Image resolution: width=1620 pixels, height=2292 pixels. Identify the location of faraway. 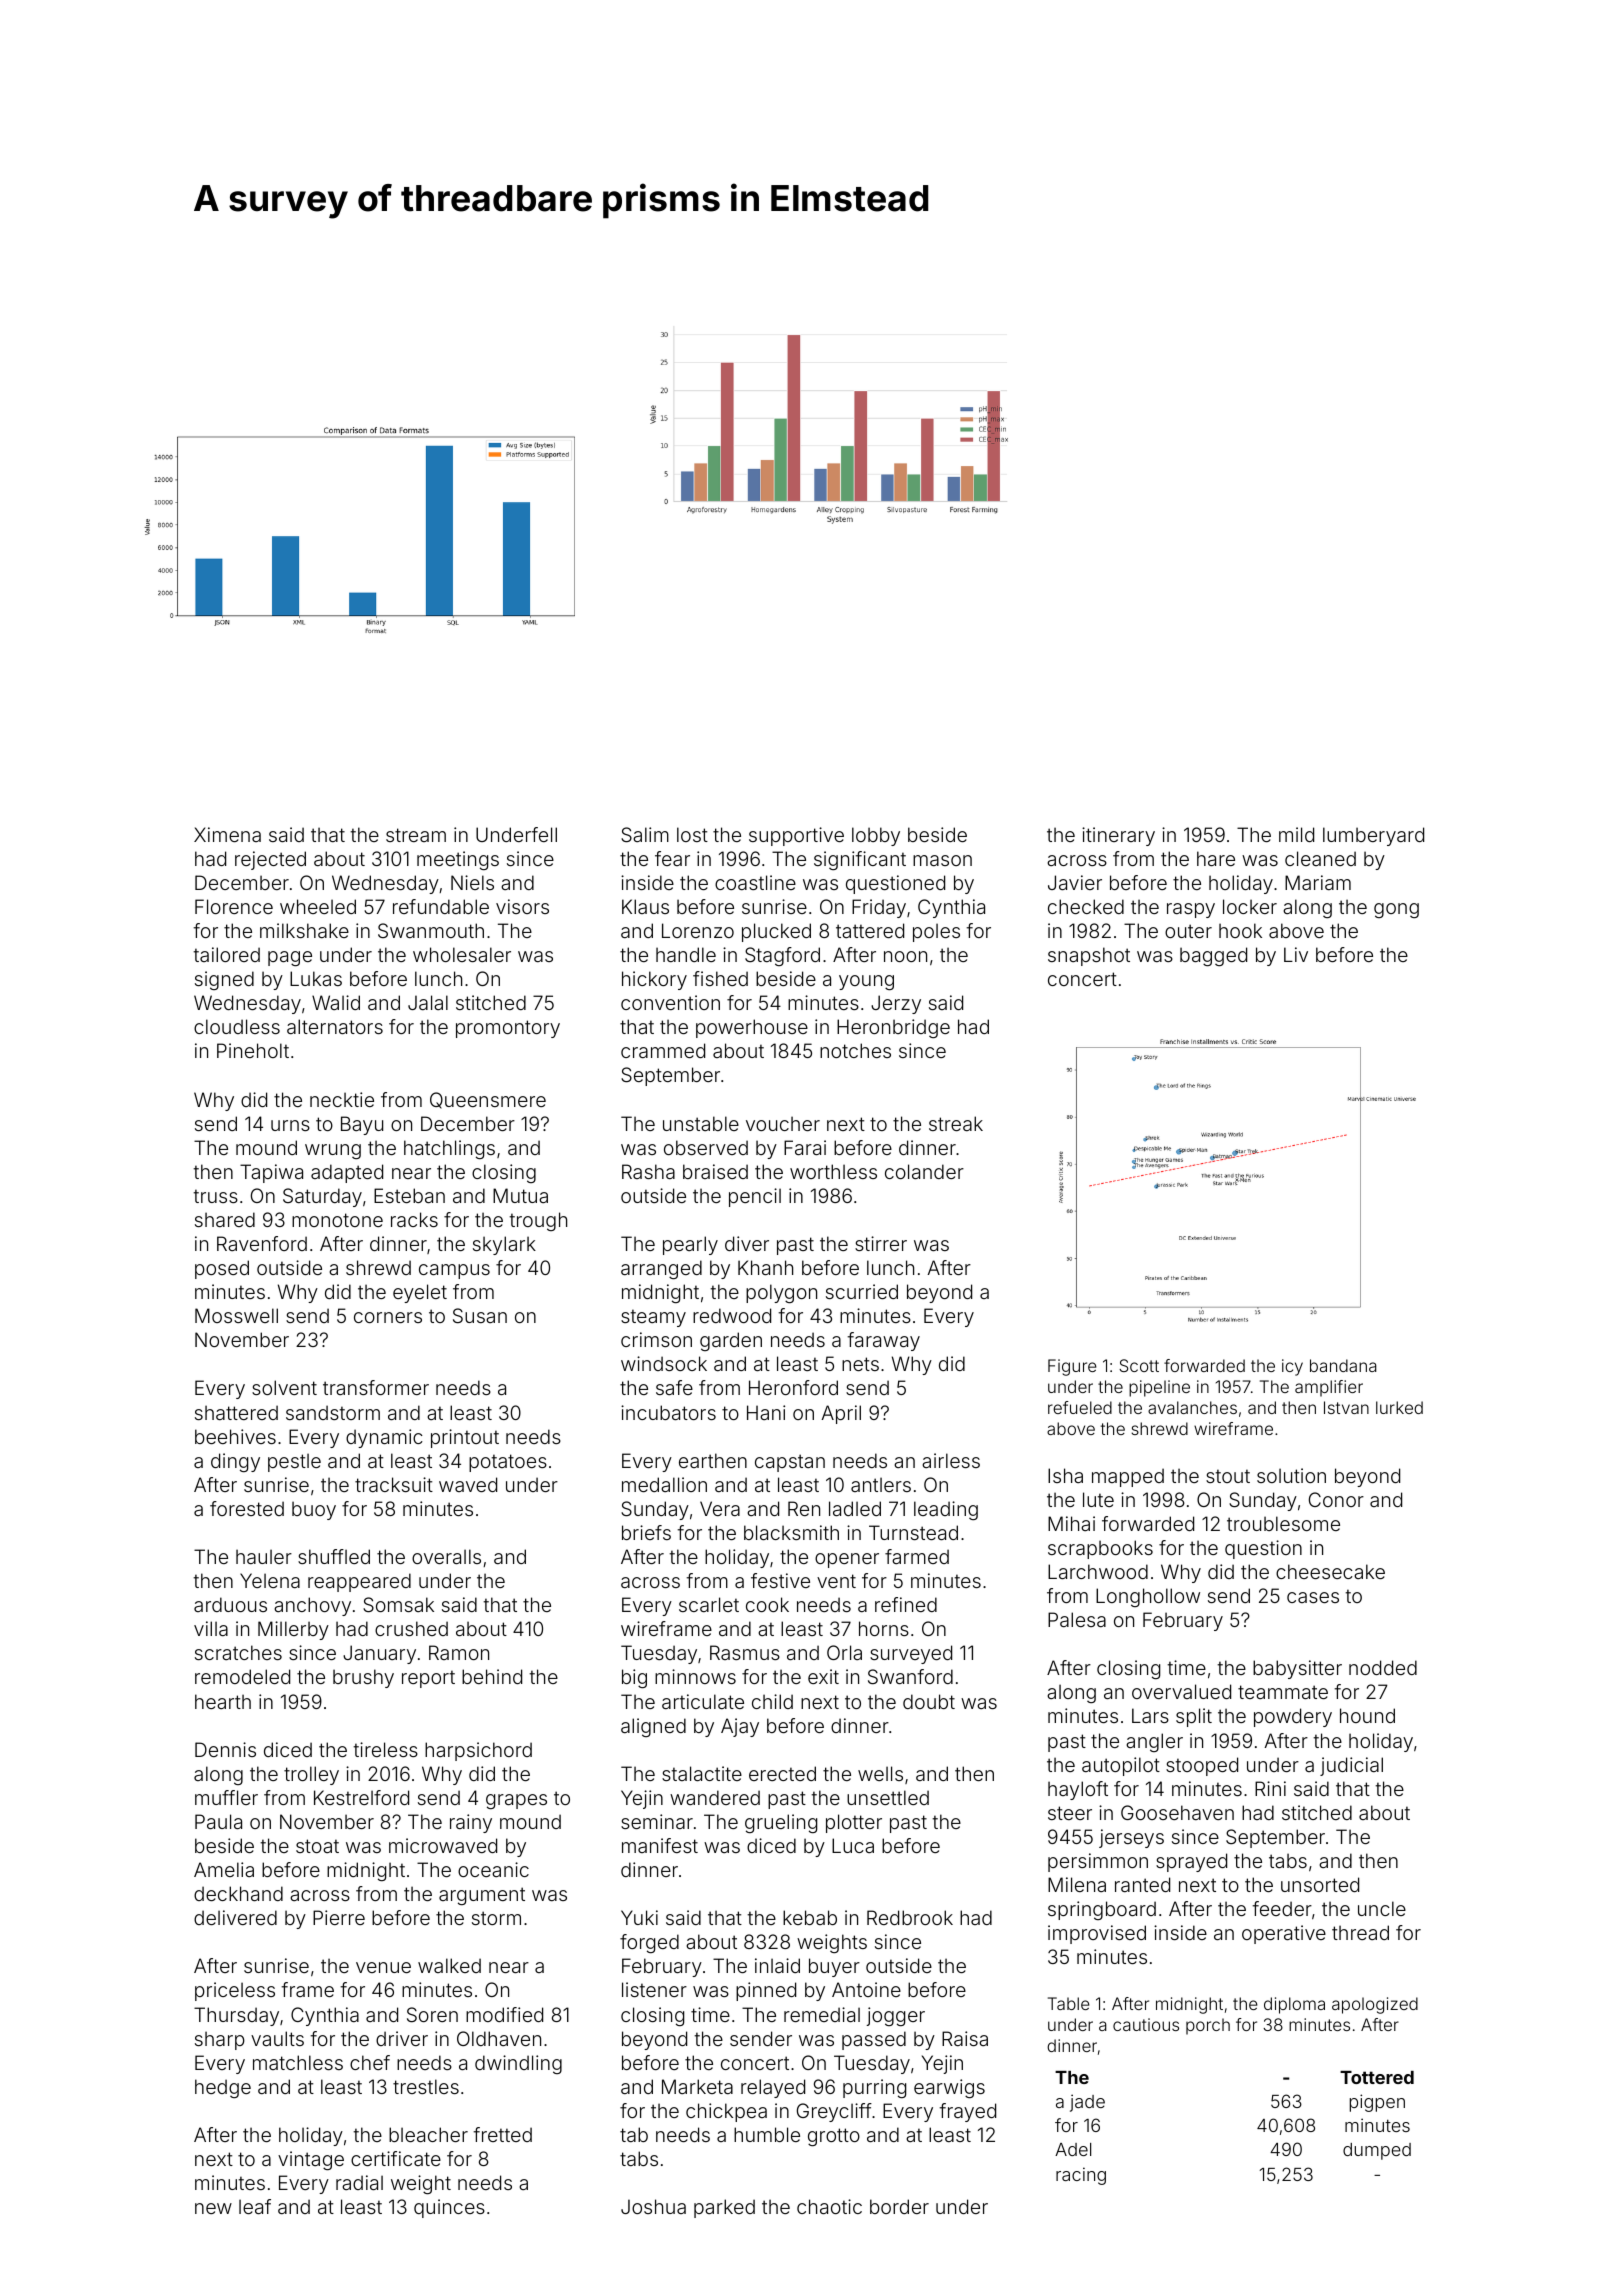
(883, 1341).
